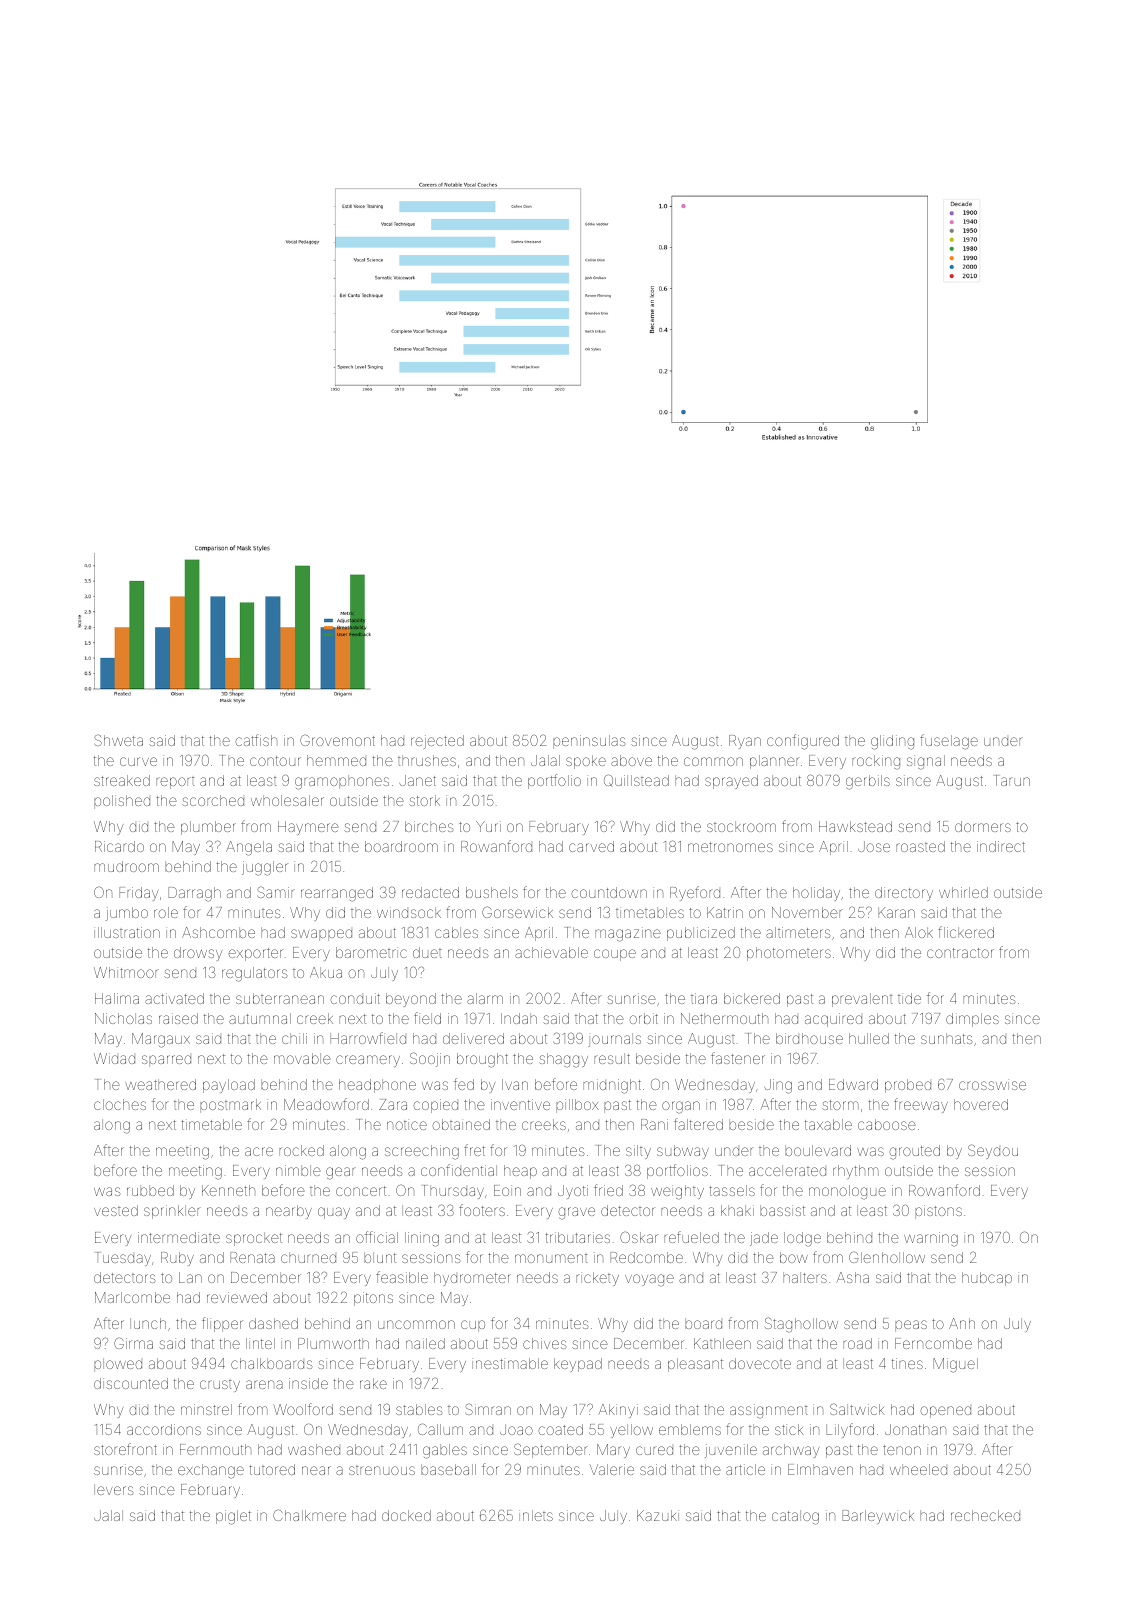 Image resolution: width=1138 pixels, height=1609 pixels. I want to click on metronomes, so click(730, 847).
